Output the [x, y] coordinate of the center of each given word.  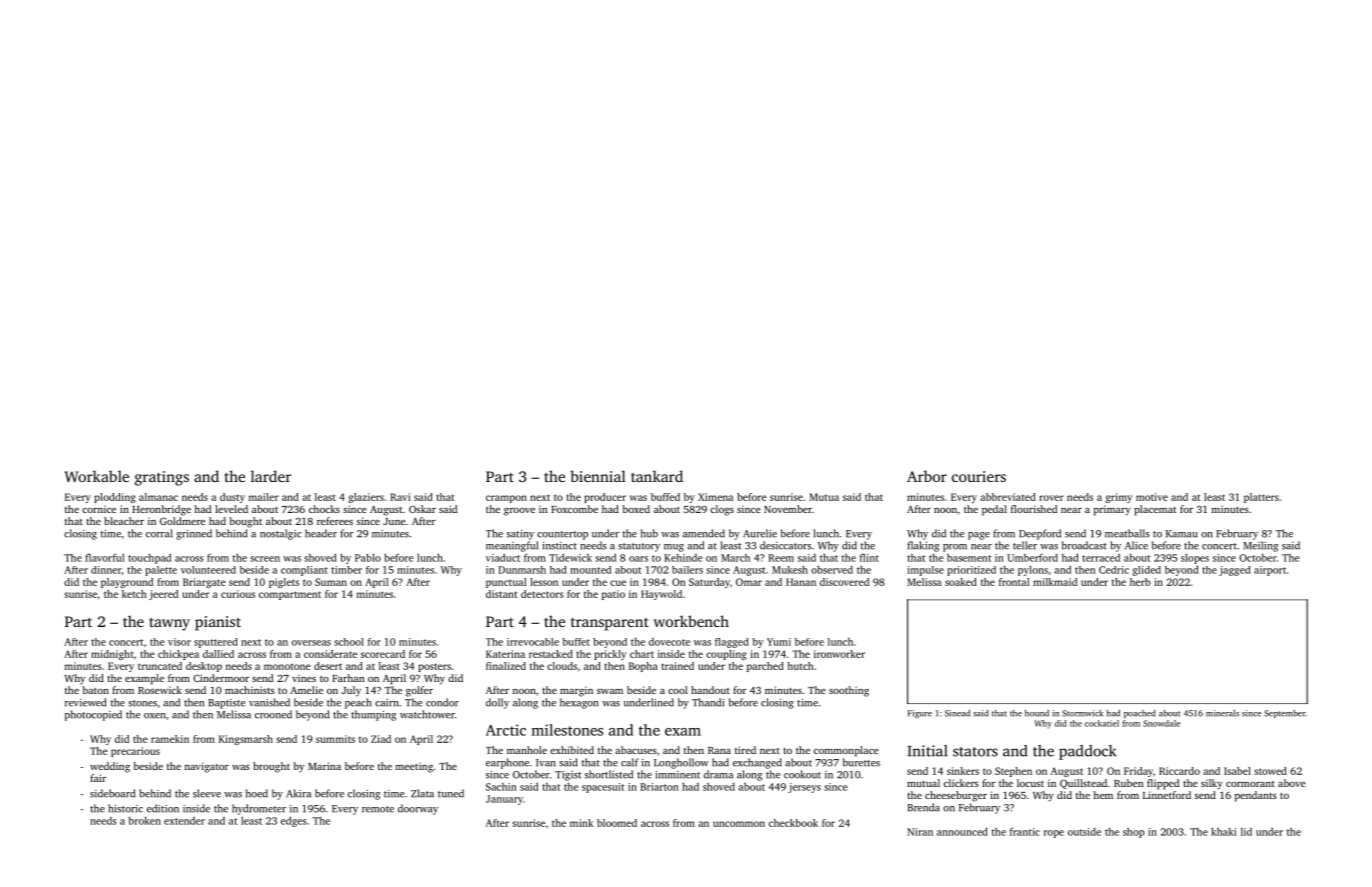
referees [335, 521]
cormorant [1250, 784]
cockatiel [1102, 723]
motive [1152, 497]
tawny [169, 624]
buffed [665, 497]
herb [1140, 582]
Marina [324, 766]
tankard [657, 476]
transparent [610, 624]
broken [145, 820]
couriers [979, 476]
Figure [920, 714]
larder [271, 476]
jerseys [804, 788]
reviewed [85, 702]
